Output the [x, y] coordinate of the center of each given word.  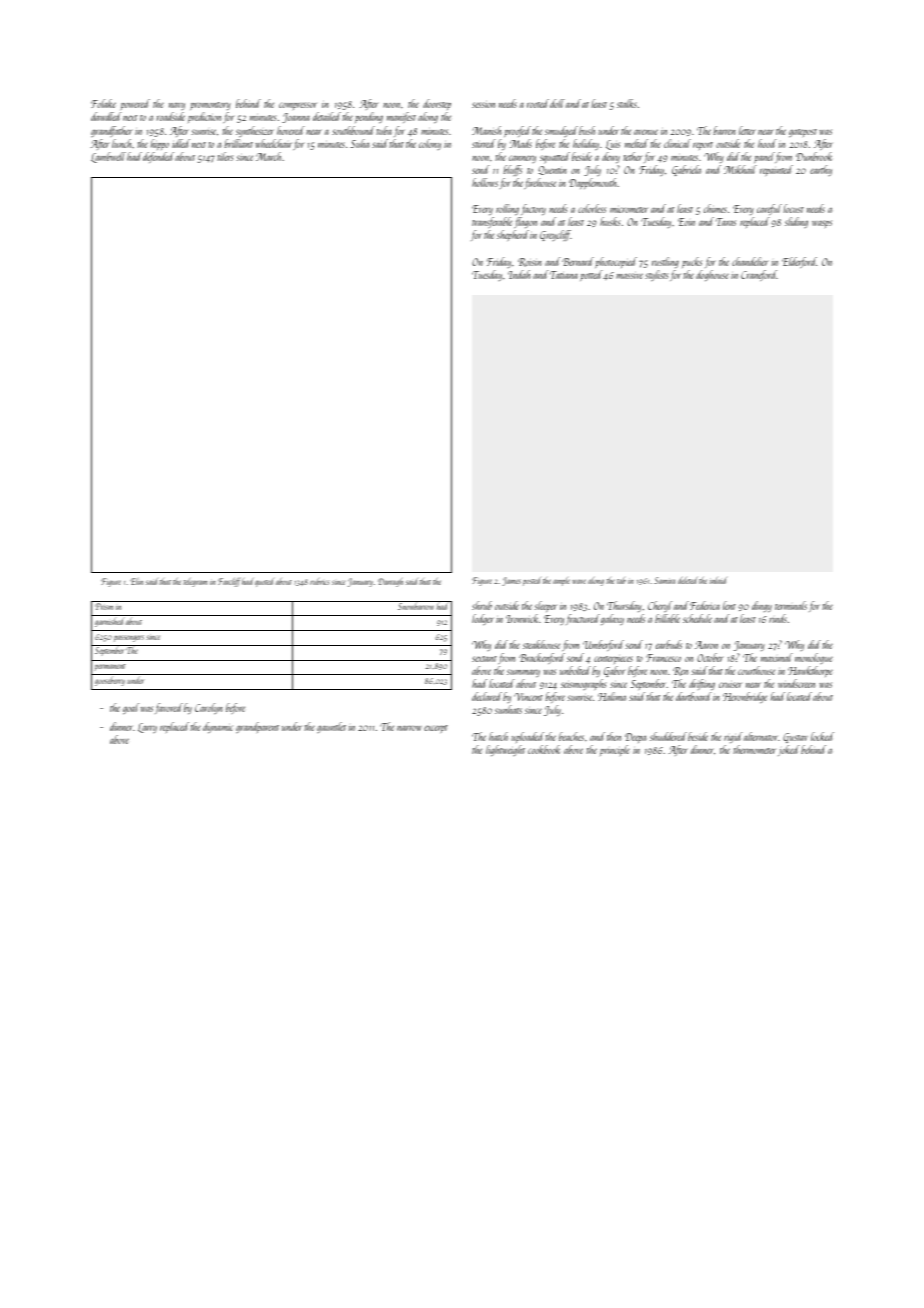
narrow [409, 728]
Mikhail [740, 169]
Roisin [529, 262]
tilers [225, 156]
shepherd [513, 235]
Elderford [799, 262]
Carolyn [208, 708]
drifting [702, 684]
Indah [519, 274]
